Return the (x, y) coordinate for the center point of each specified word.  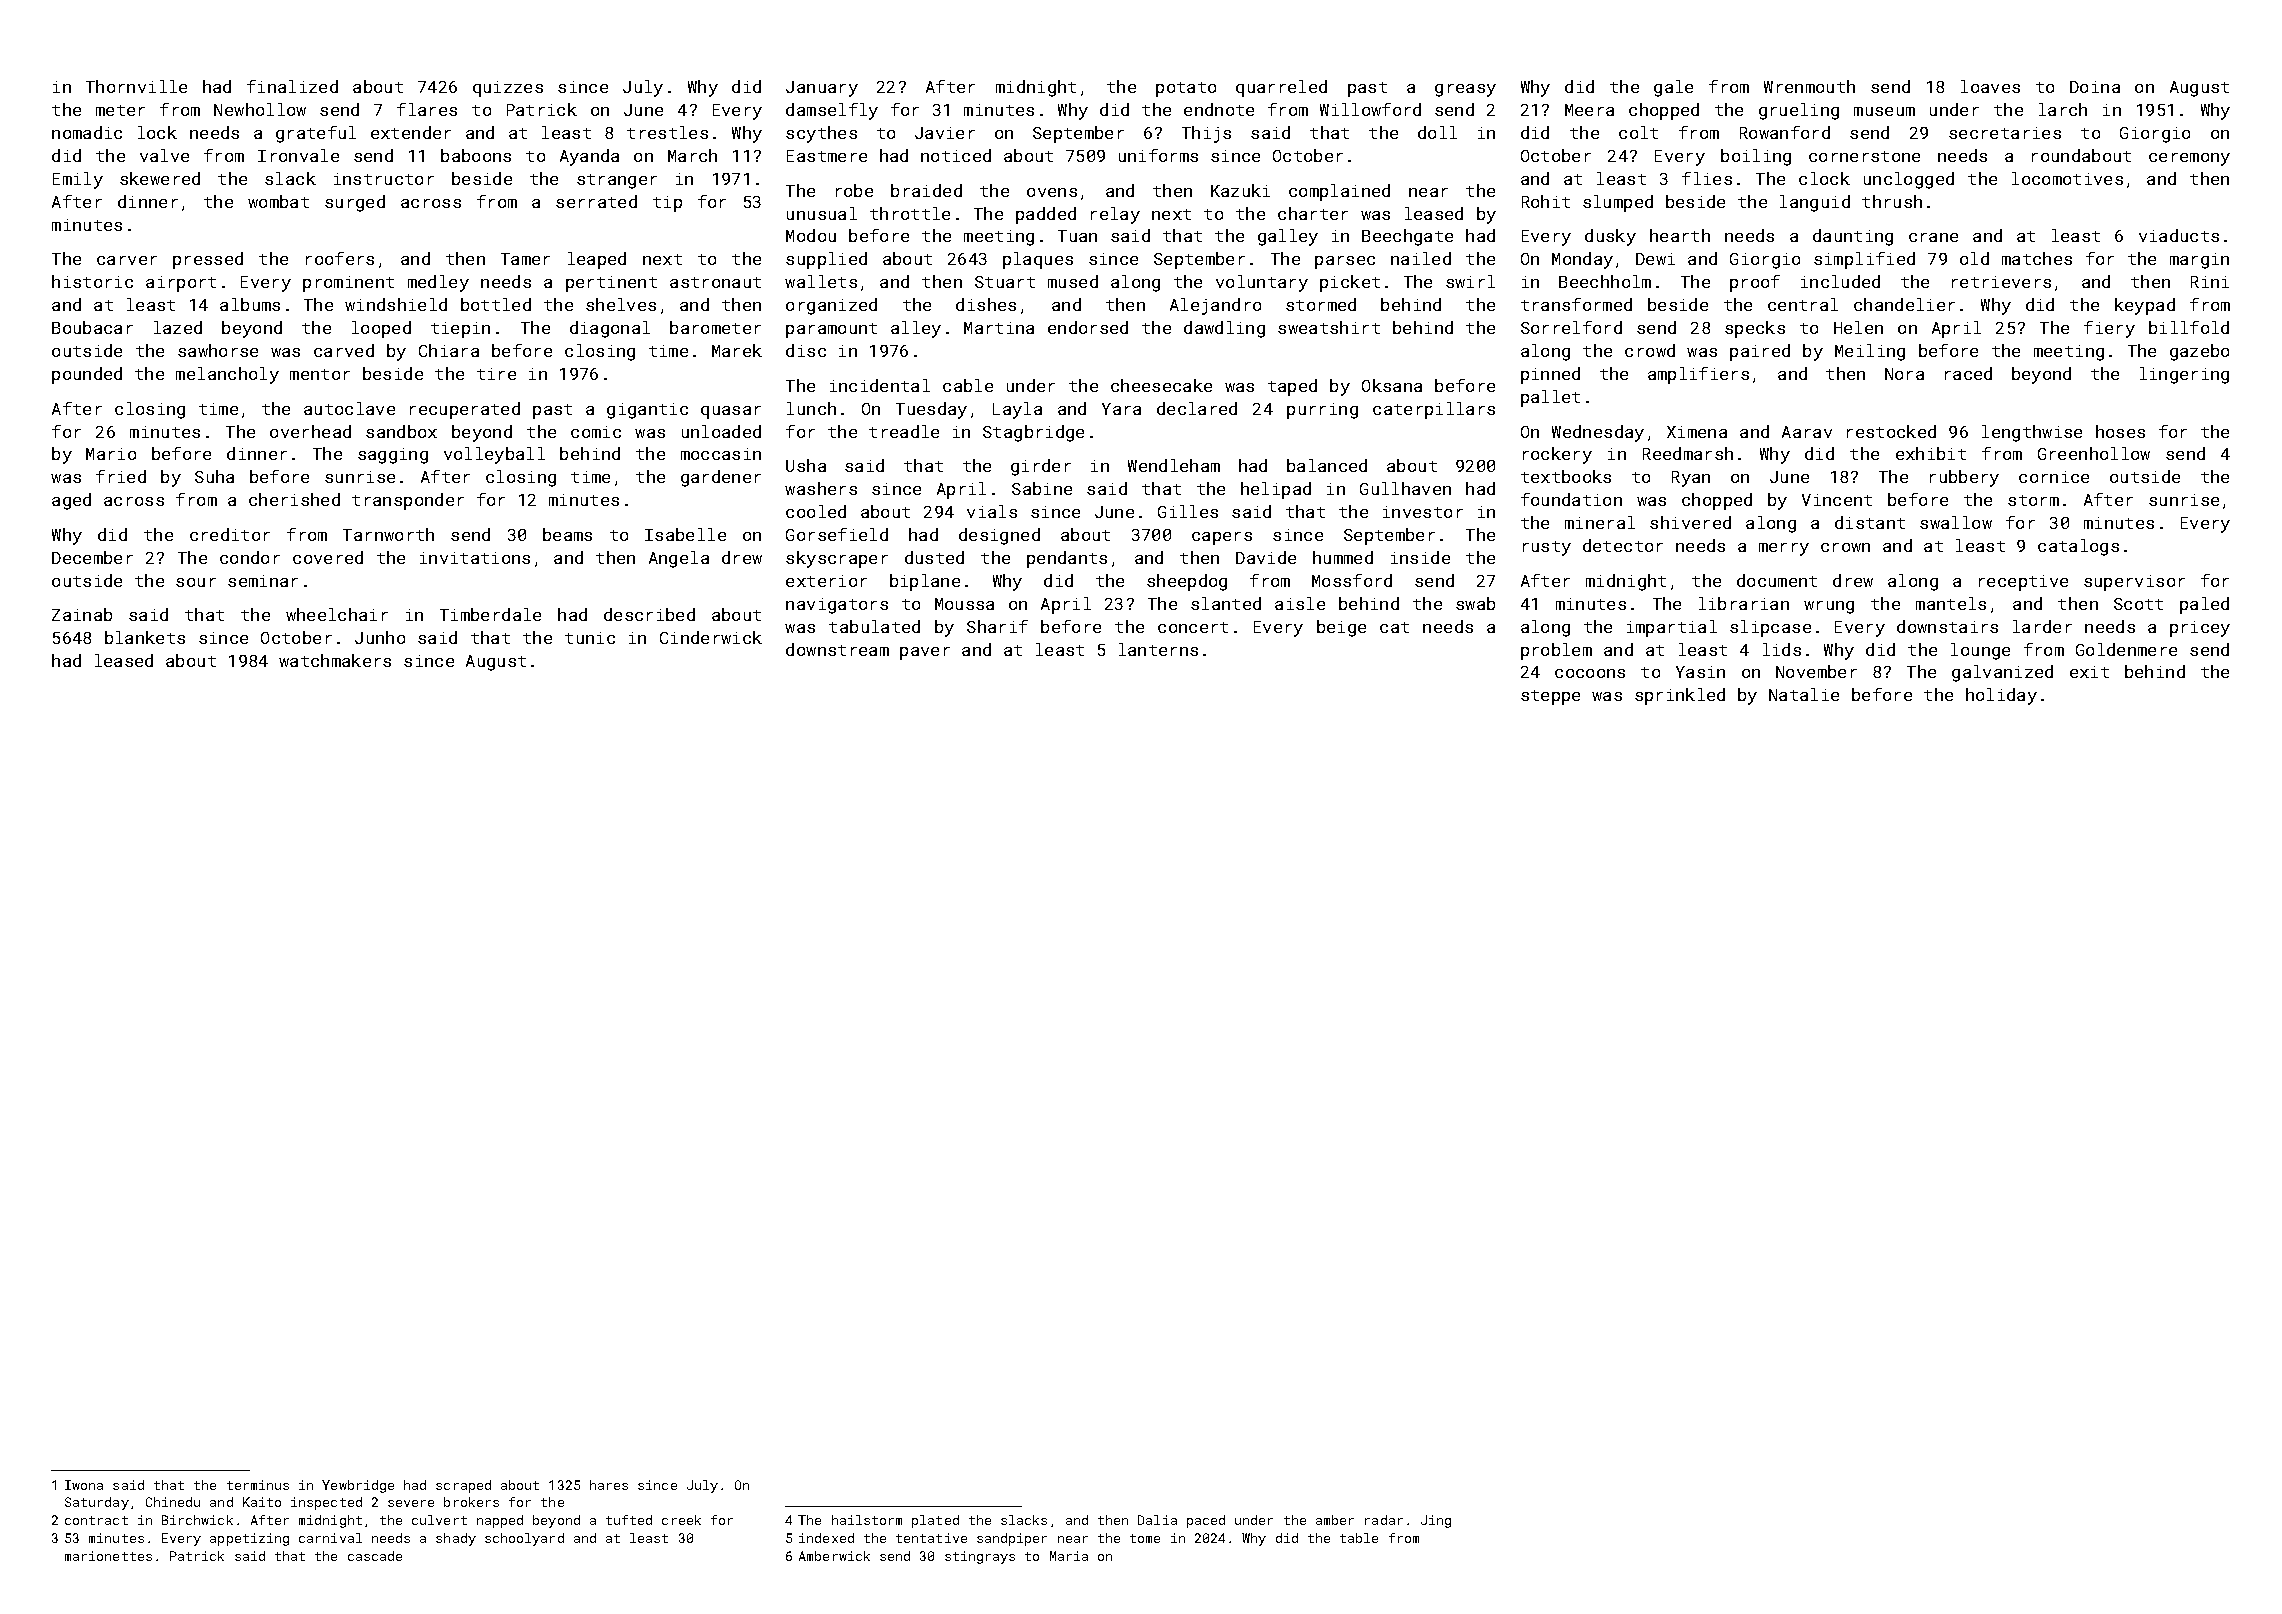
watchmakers (335, 660)
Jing (1436, 1521)
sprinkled (1680, 696)
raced (1968, 373)
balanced (1327, 465)
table (1359, 1538)
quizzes (508, 89)
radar (1384, 1520)
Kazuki (1240, 190)
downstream (837, 649)
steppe (1550, 697)
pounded (87, 375)
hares (609, 1485)
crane (1933, 237)
